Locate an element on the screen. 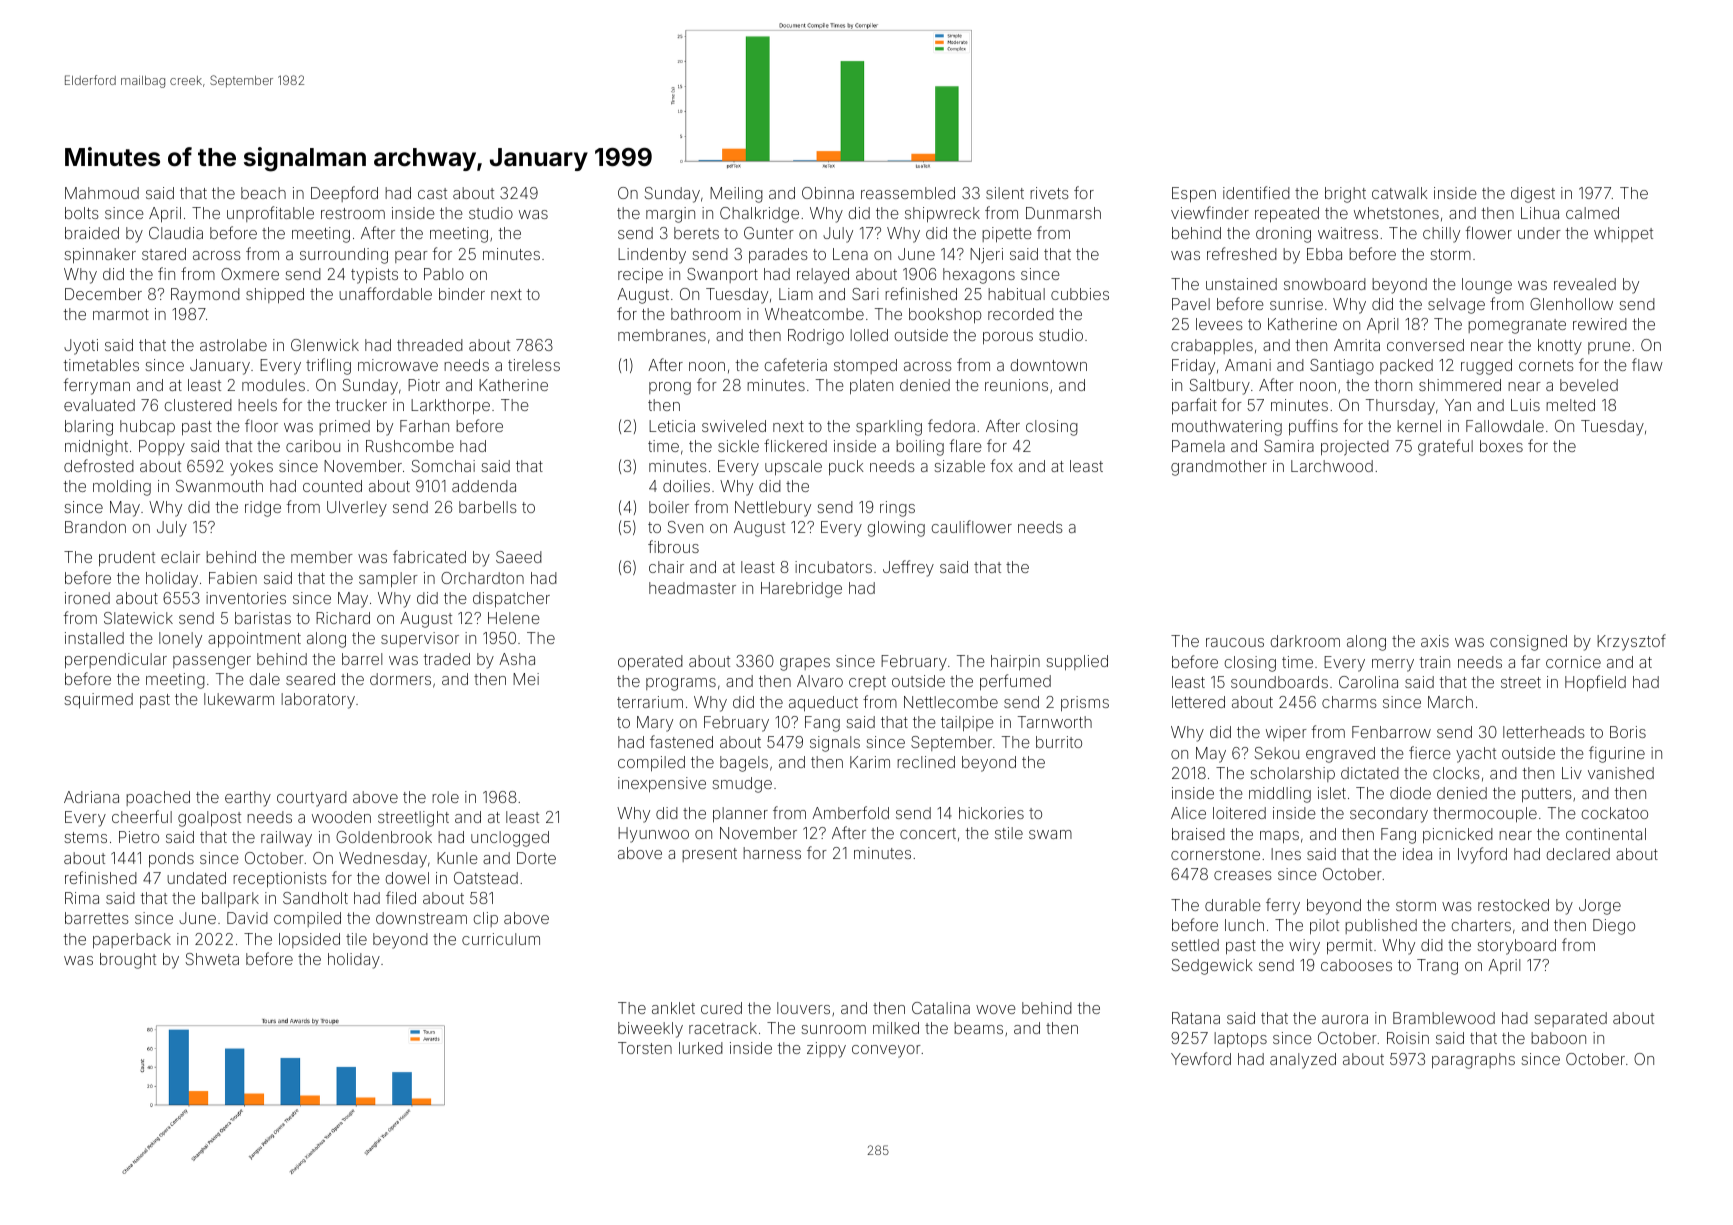  Mahmoud is located at coordinates (102, 193).
